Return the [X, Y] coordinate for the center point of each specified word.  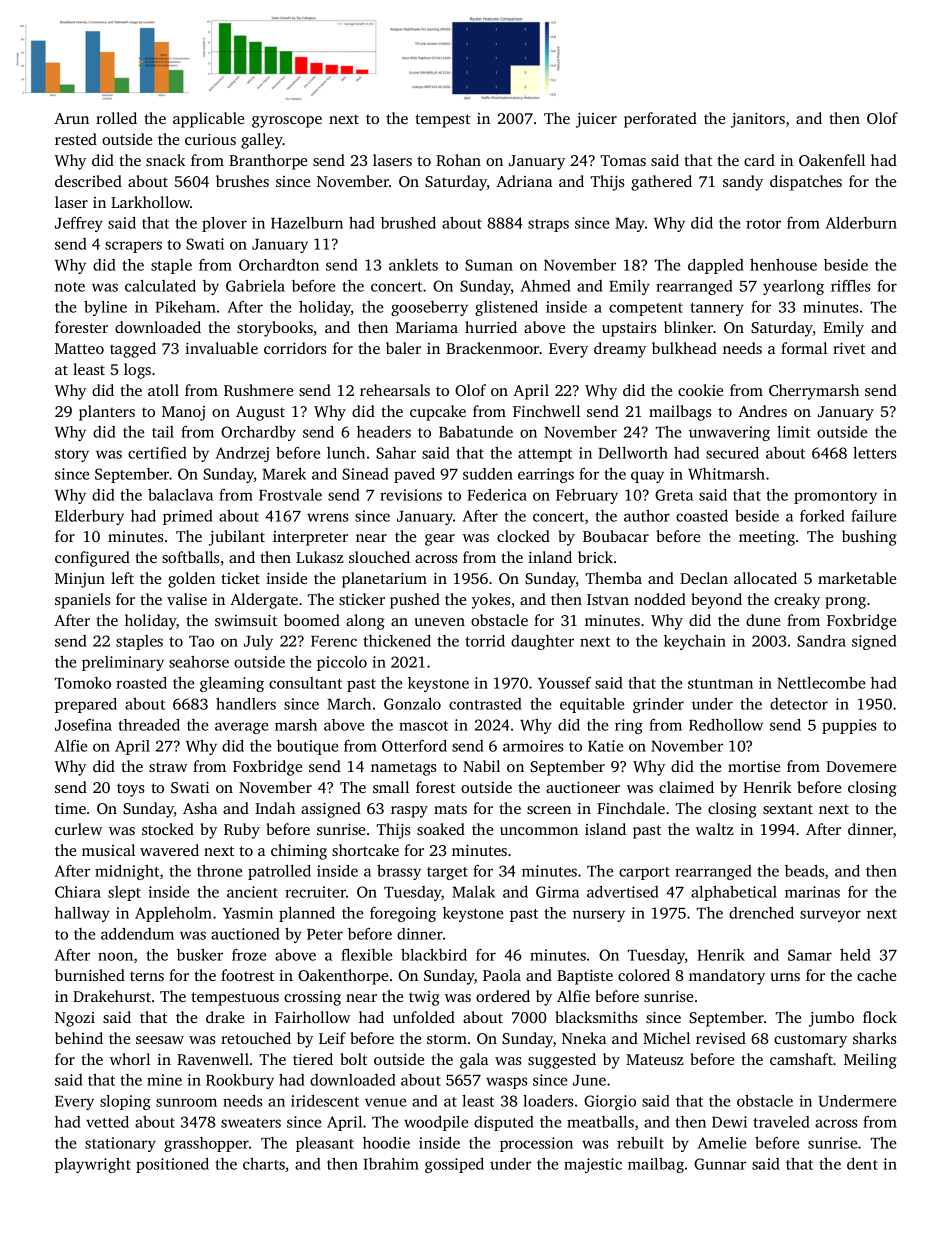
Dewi [729, 1122]
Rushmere [258, 390]
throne [219, 871]
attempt [545, 455]
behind [79, 1038]
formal [804, 348]
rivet [849, 348]
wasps [507, 1083]
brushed [408, 223]
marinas [812, 892]
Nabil [481, 766]
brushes [242, 181]
